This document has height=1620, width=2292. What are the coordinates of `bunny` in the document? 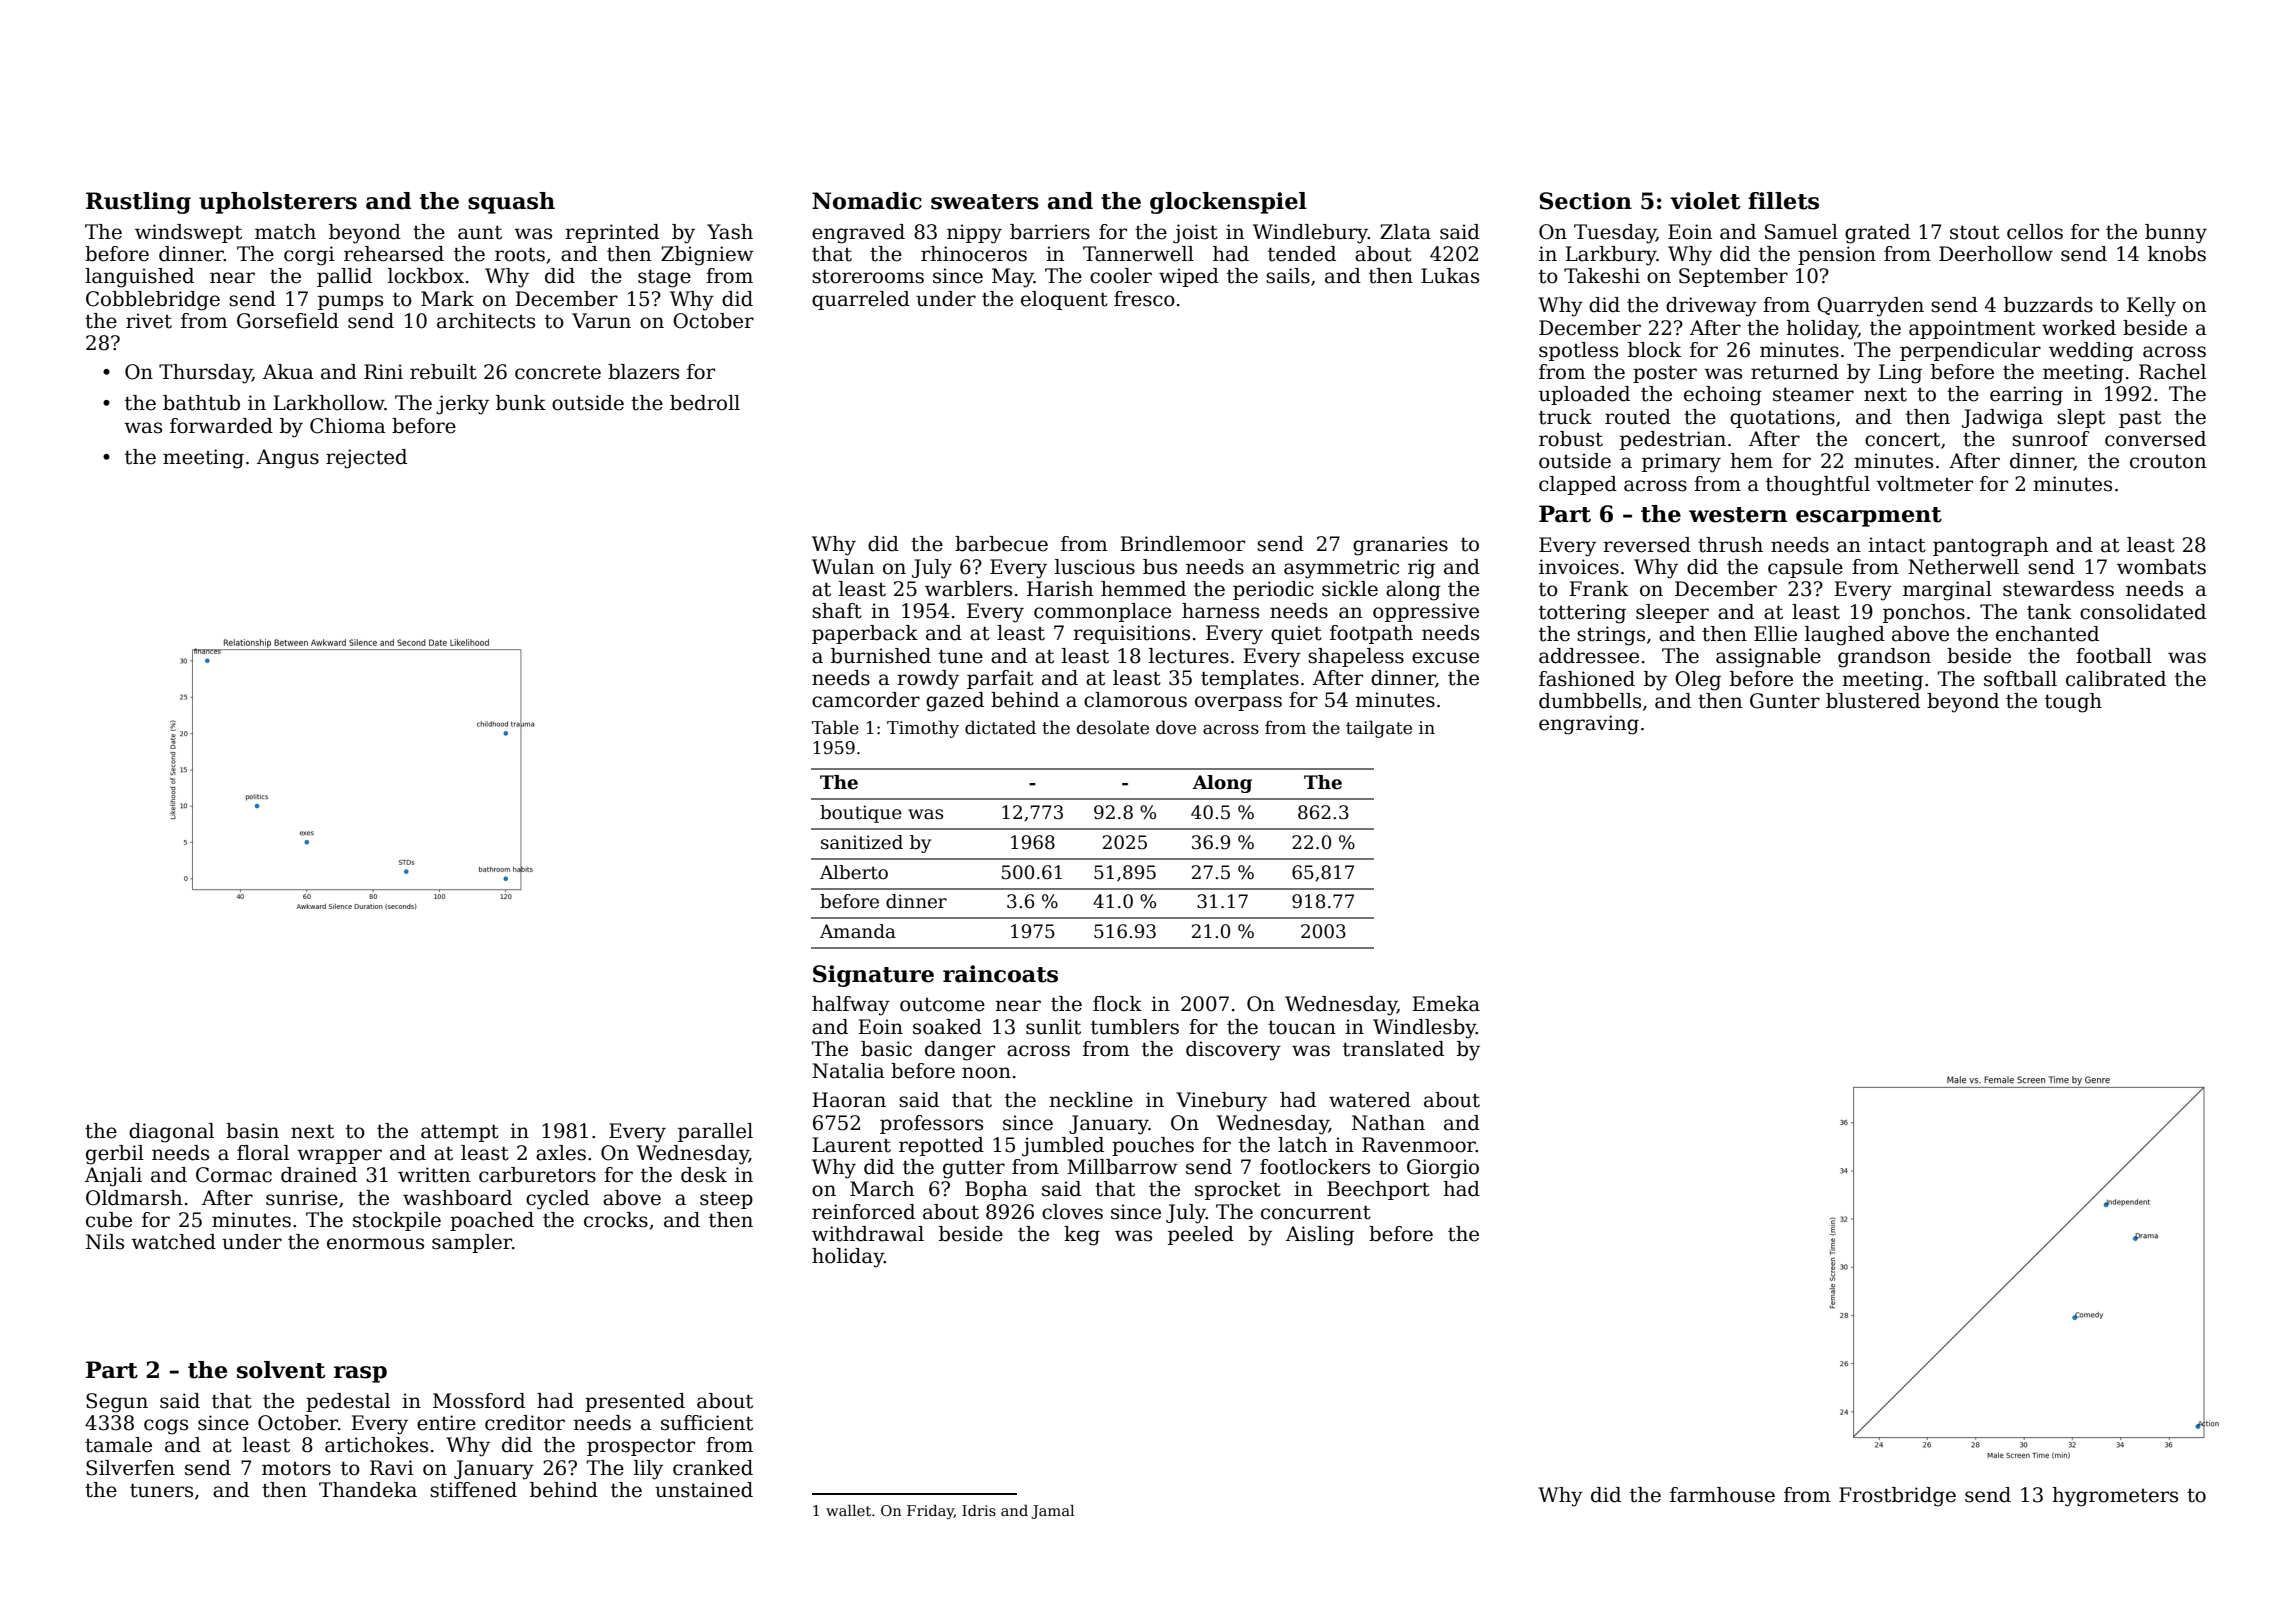 It's located at (2176, 234).
